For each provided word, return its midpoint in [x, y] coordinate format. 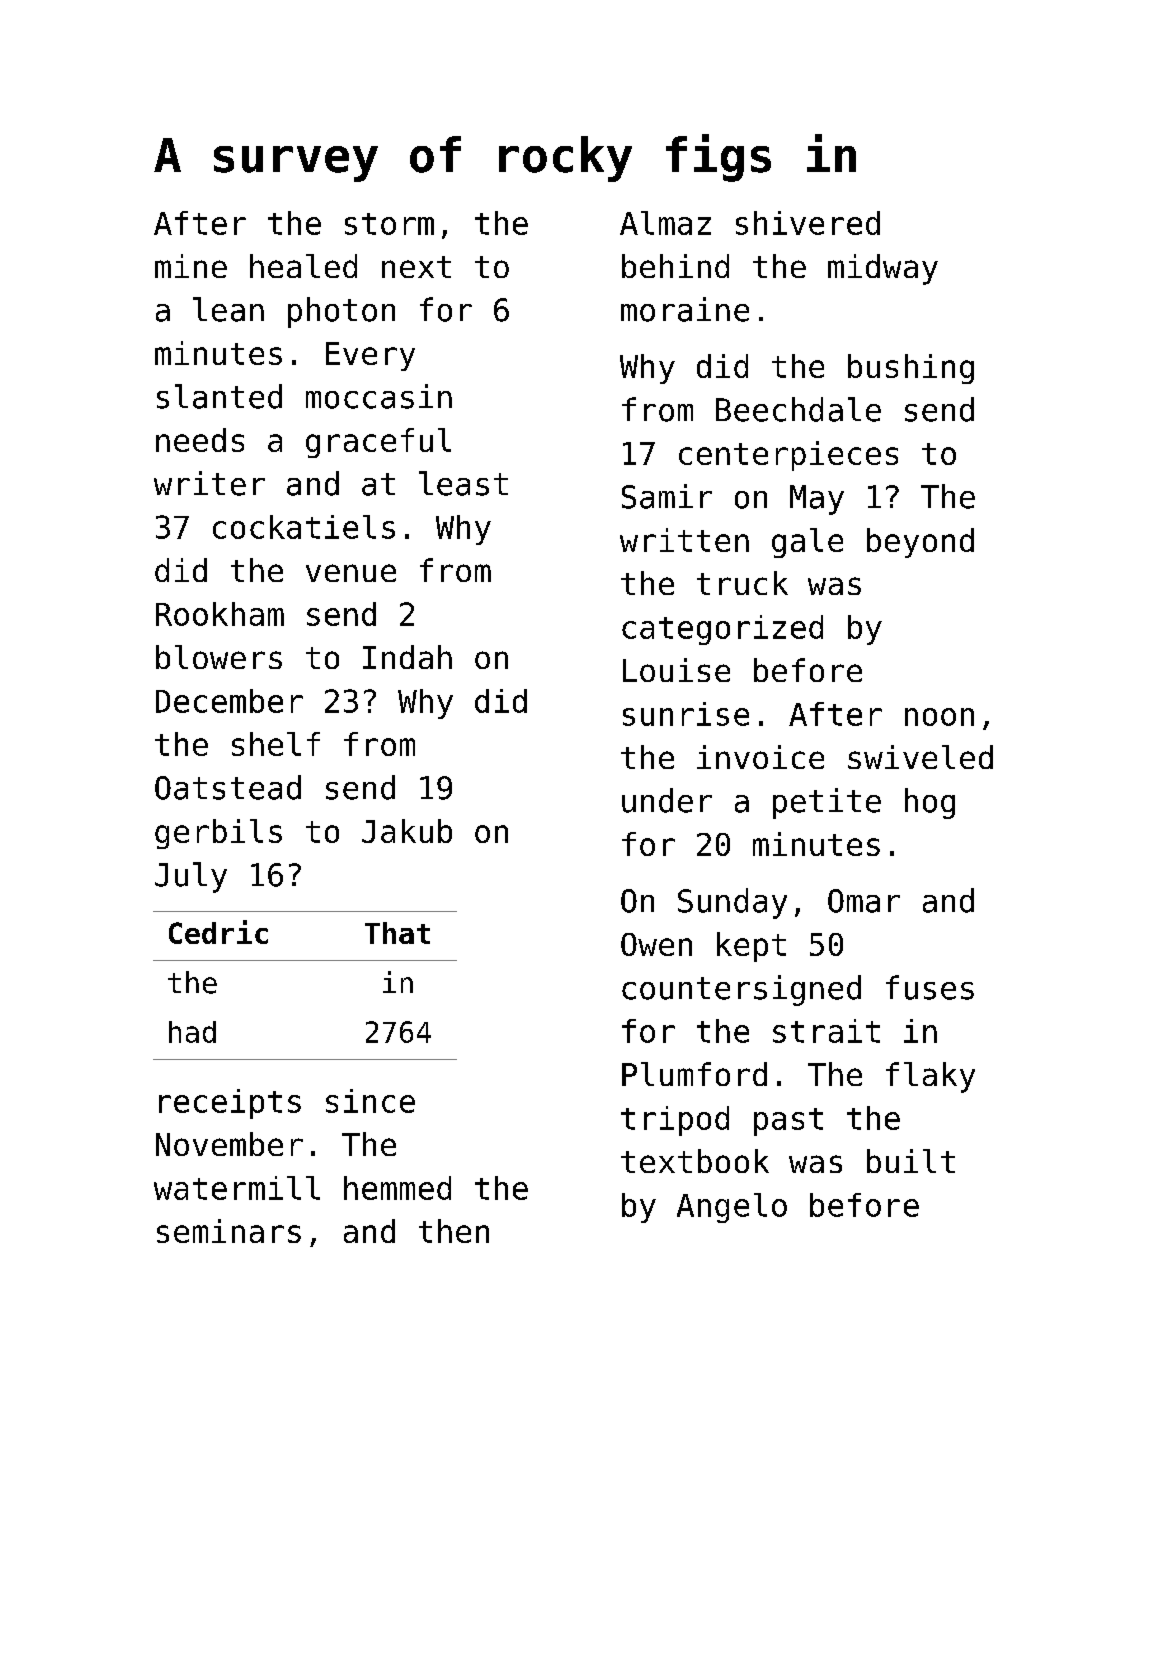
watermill [237, 1188]
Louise [676, 670]
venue [351, 573]
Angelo [732, 1208]
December [229, 701]
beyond [920, 543]
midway [883, 269]
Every [370, 356]
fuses [930, 987]
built [911, 1161]
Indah [407, 657]
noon [939, 717]
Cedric [218, 932]
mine [191, 266]
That [397, 933]
